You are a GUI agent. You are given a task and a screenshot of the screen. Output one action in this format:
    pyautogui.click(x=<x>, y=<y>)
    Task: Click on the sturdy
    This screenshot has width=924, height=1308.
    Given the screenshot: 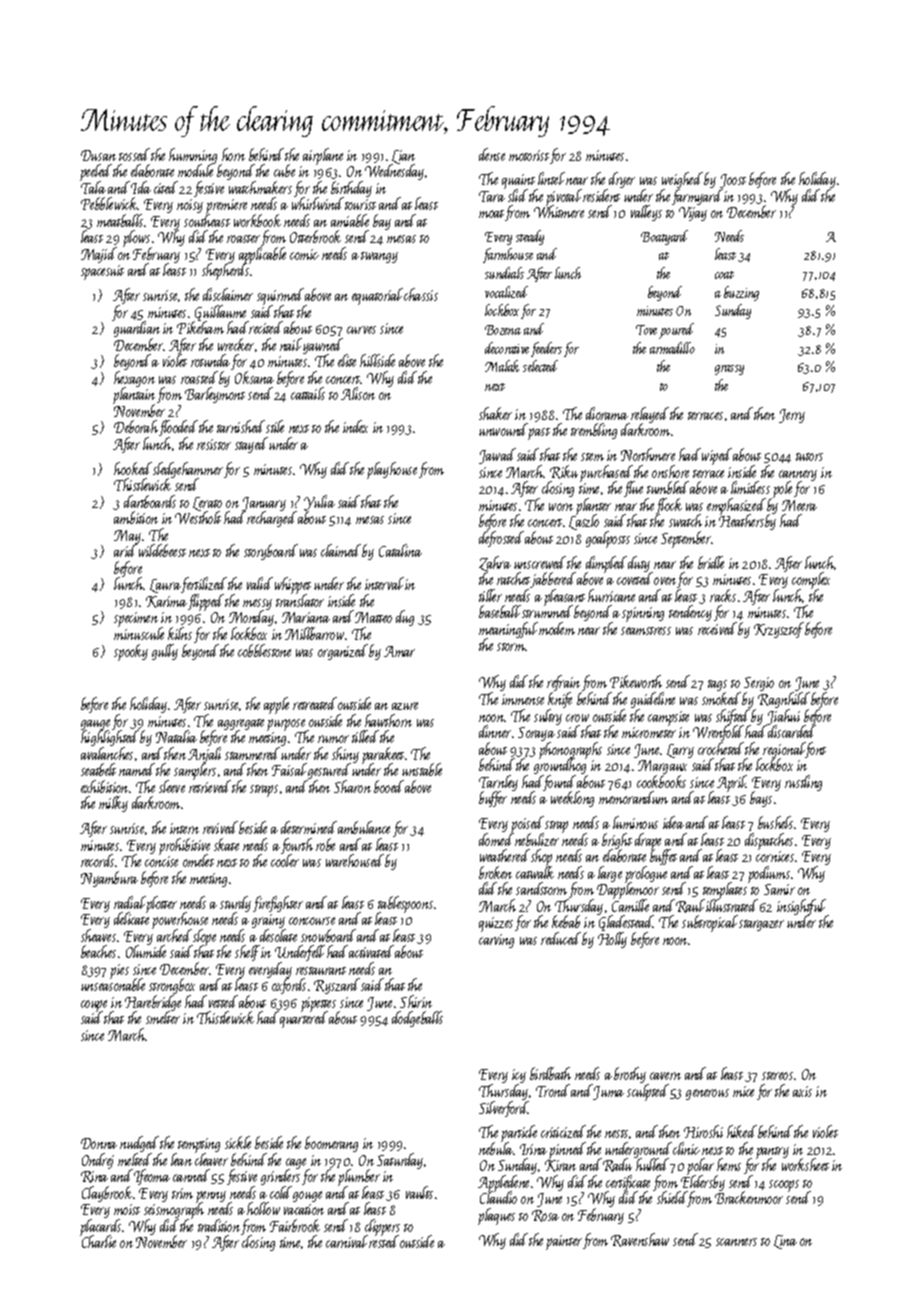 What is the action you would take?
    pyautogui.click(x=235, y=904)
